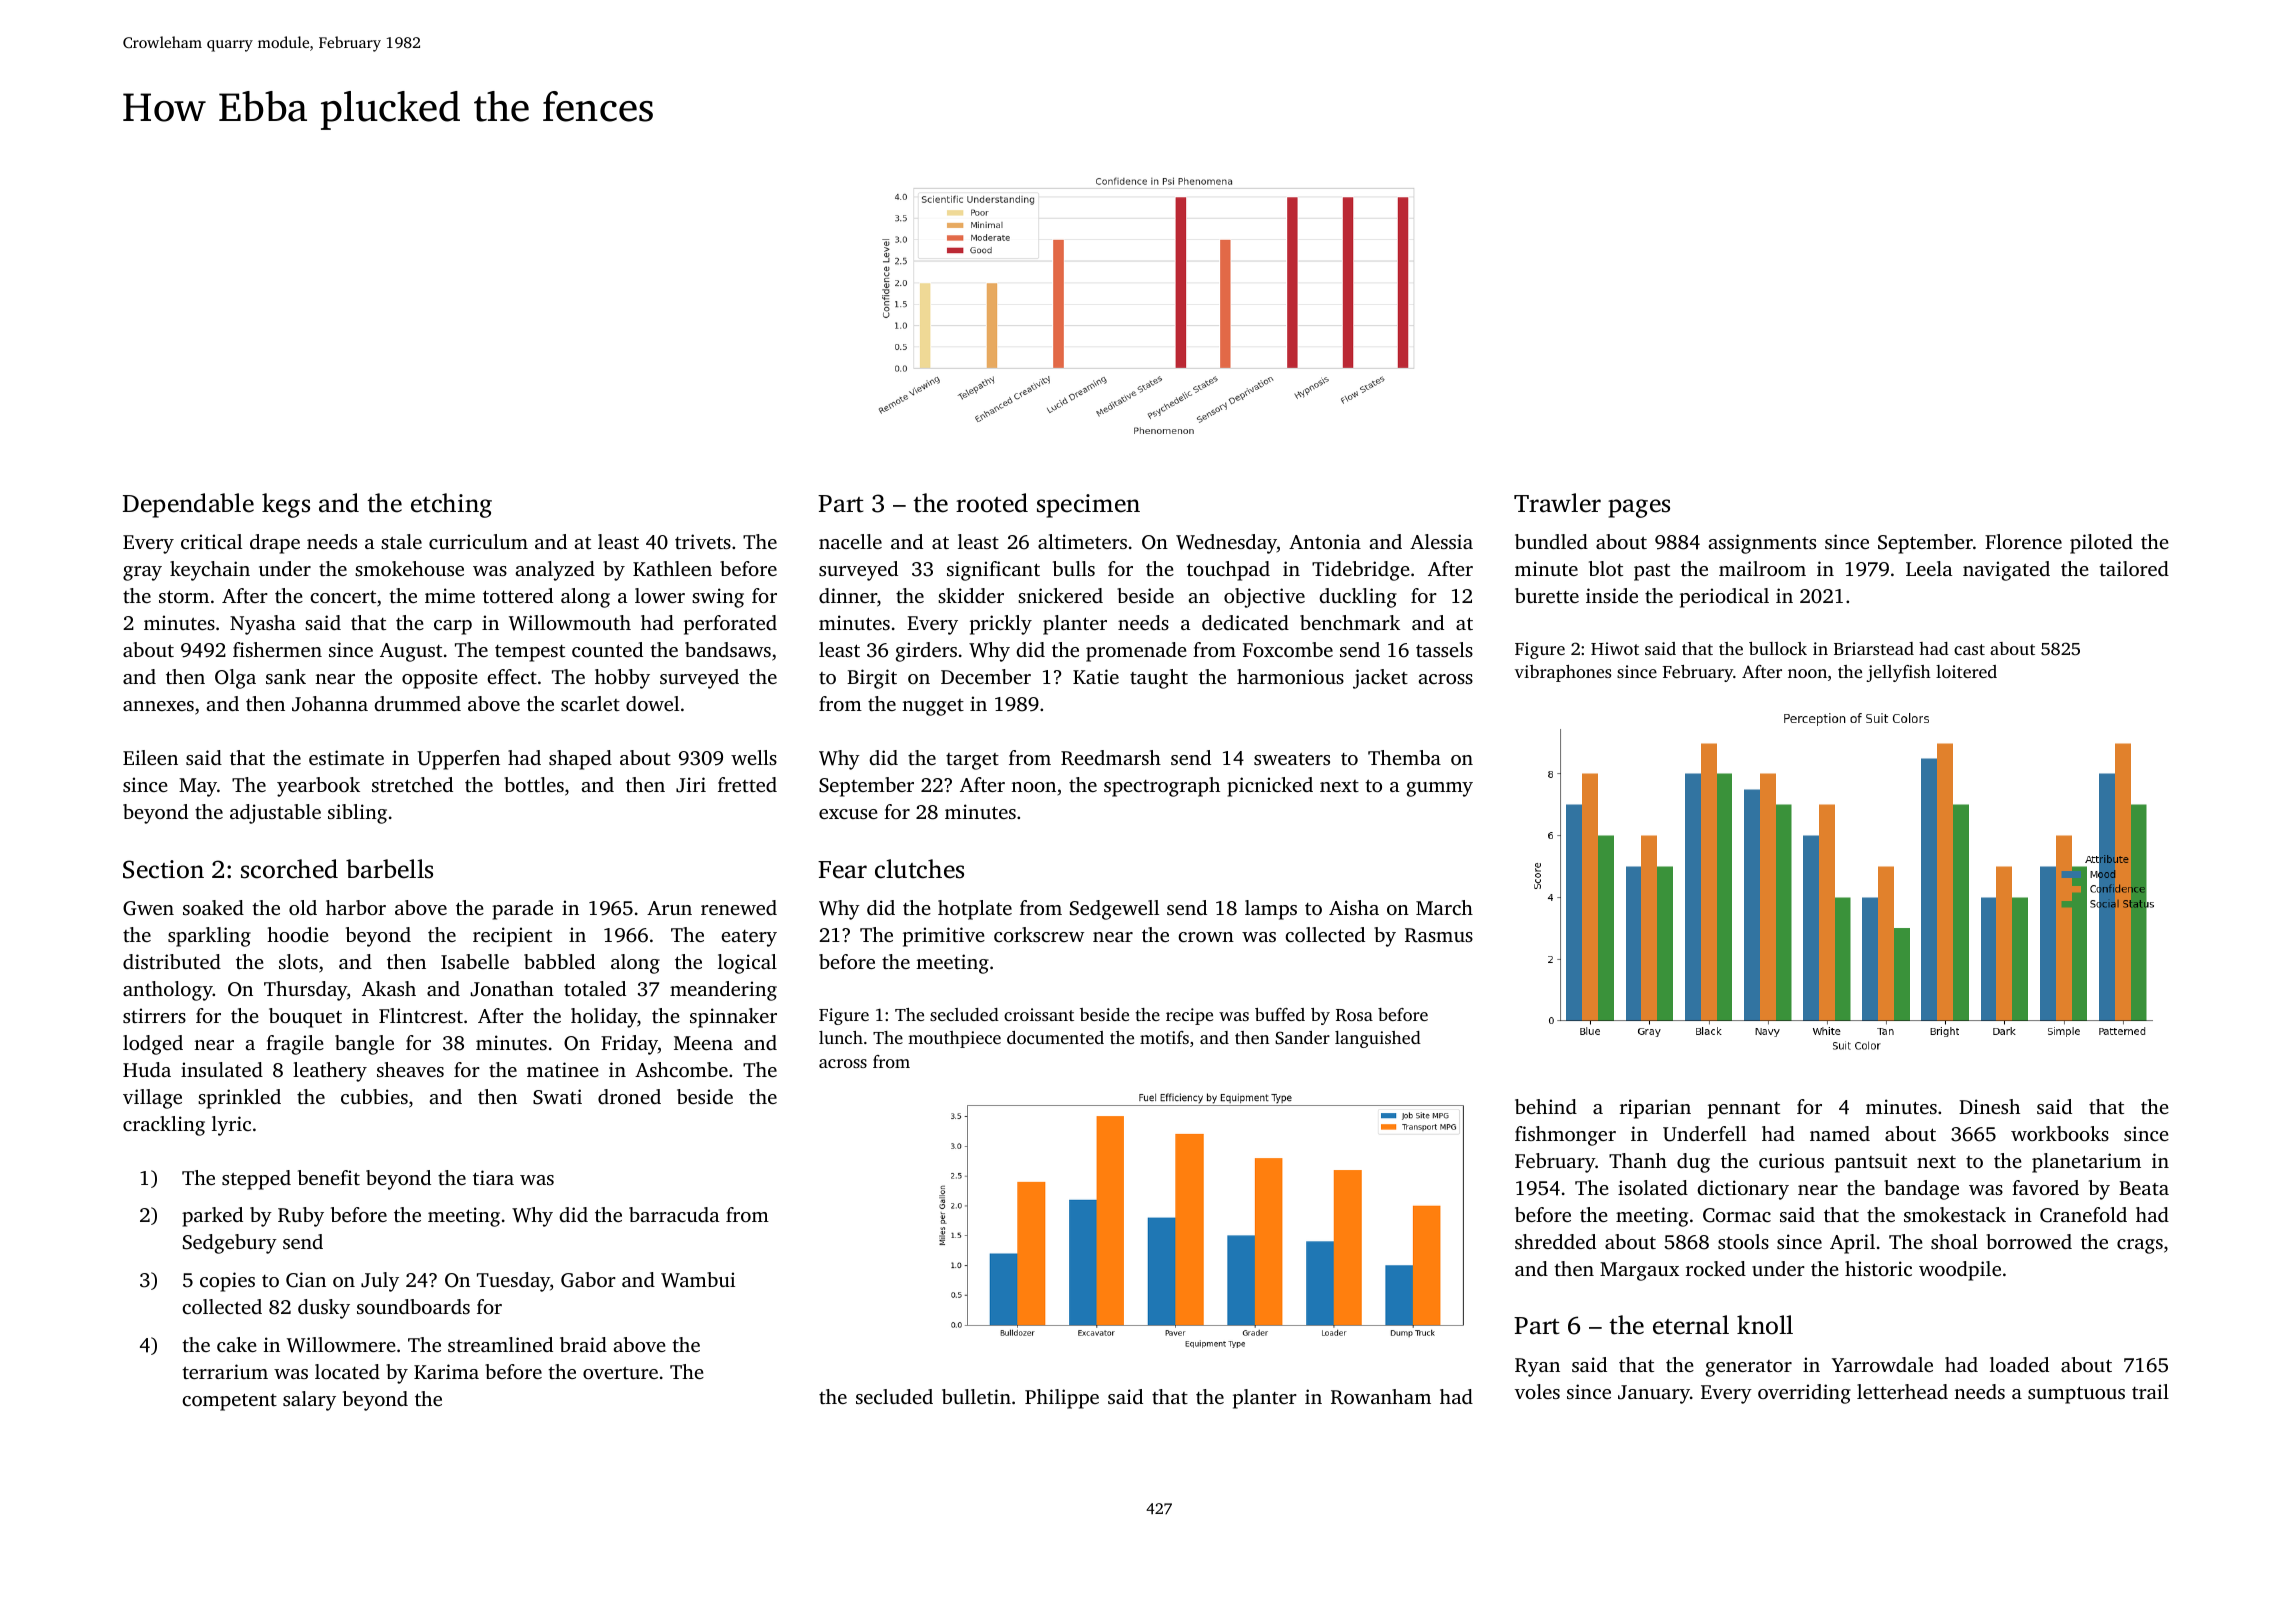 The image size is (2292, 1620). I want to click on languished, so click(1378, 1039).
